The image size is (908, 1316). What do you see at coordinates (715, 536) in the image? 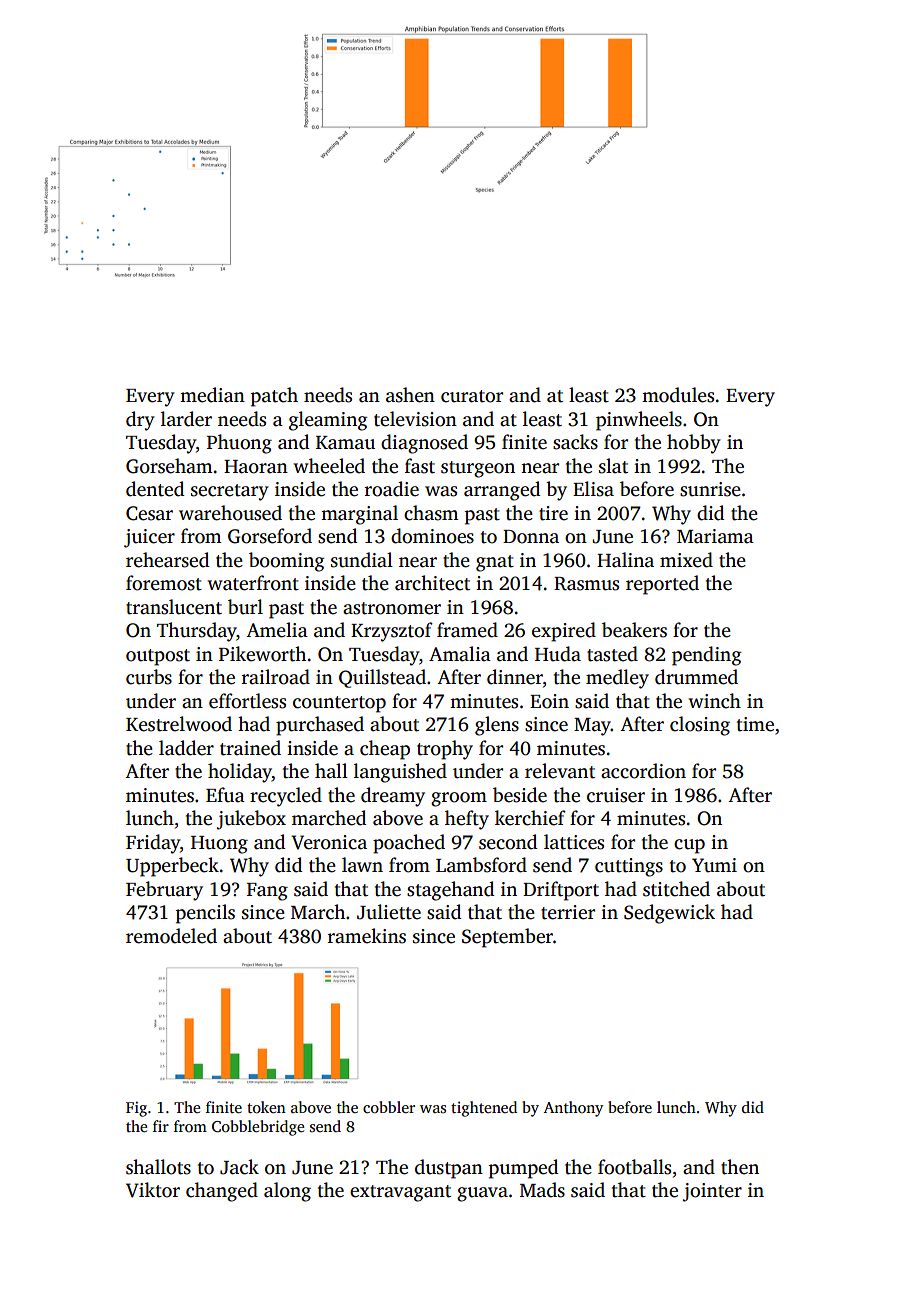
I see `Mariama` at bounding box center [715, 536].
